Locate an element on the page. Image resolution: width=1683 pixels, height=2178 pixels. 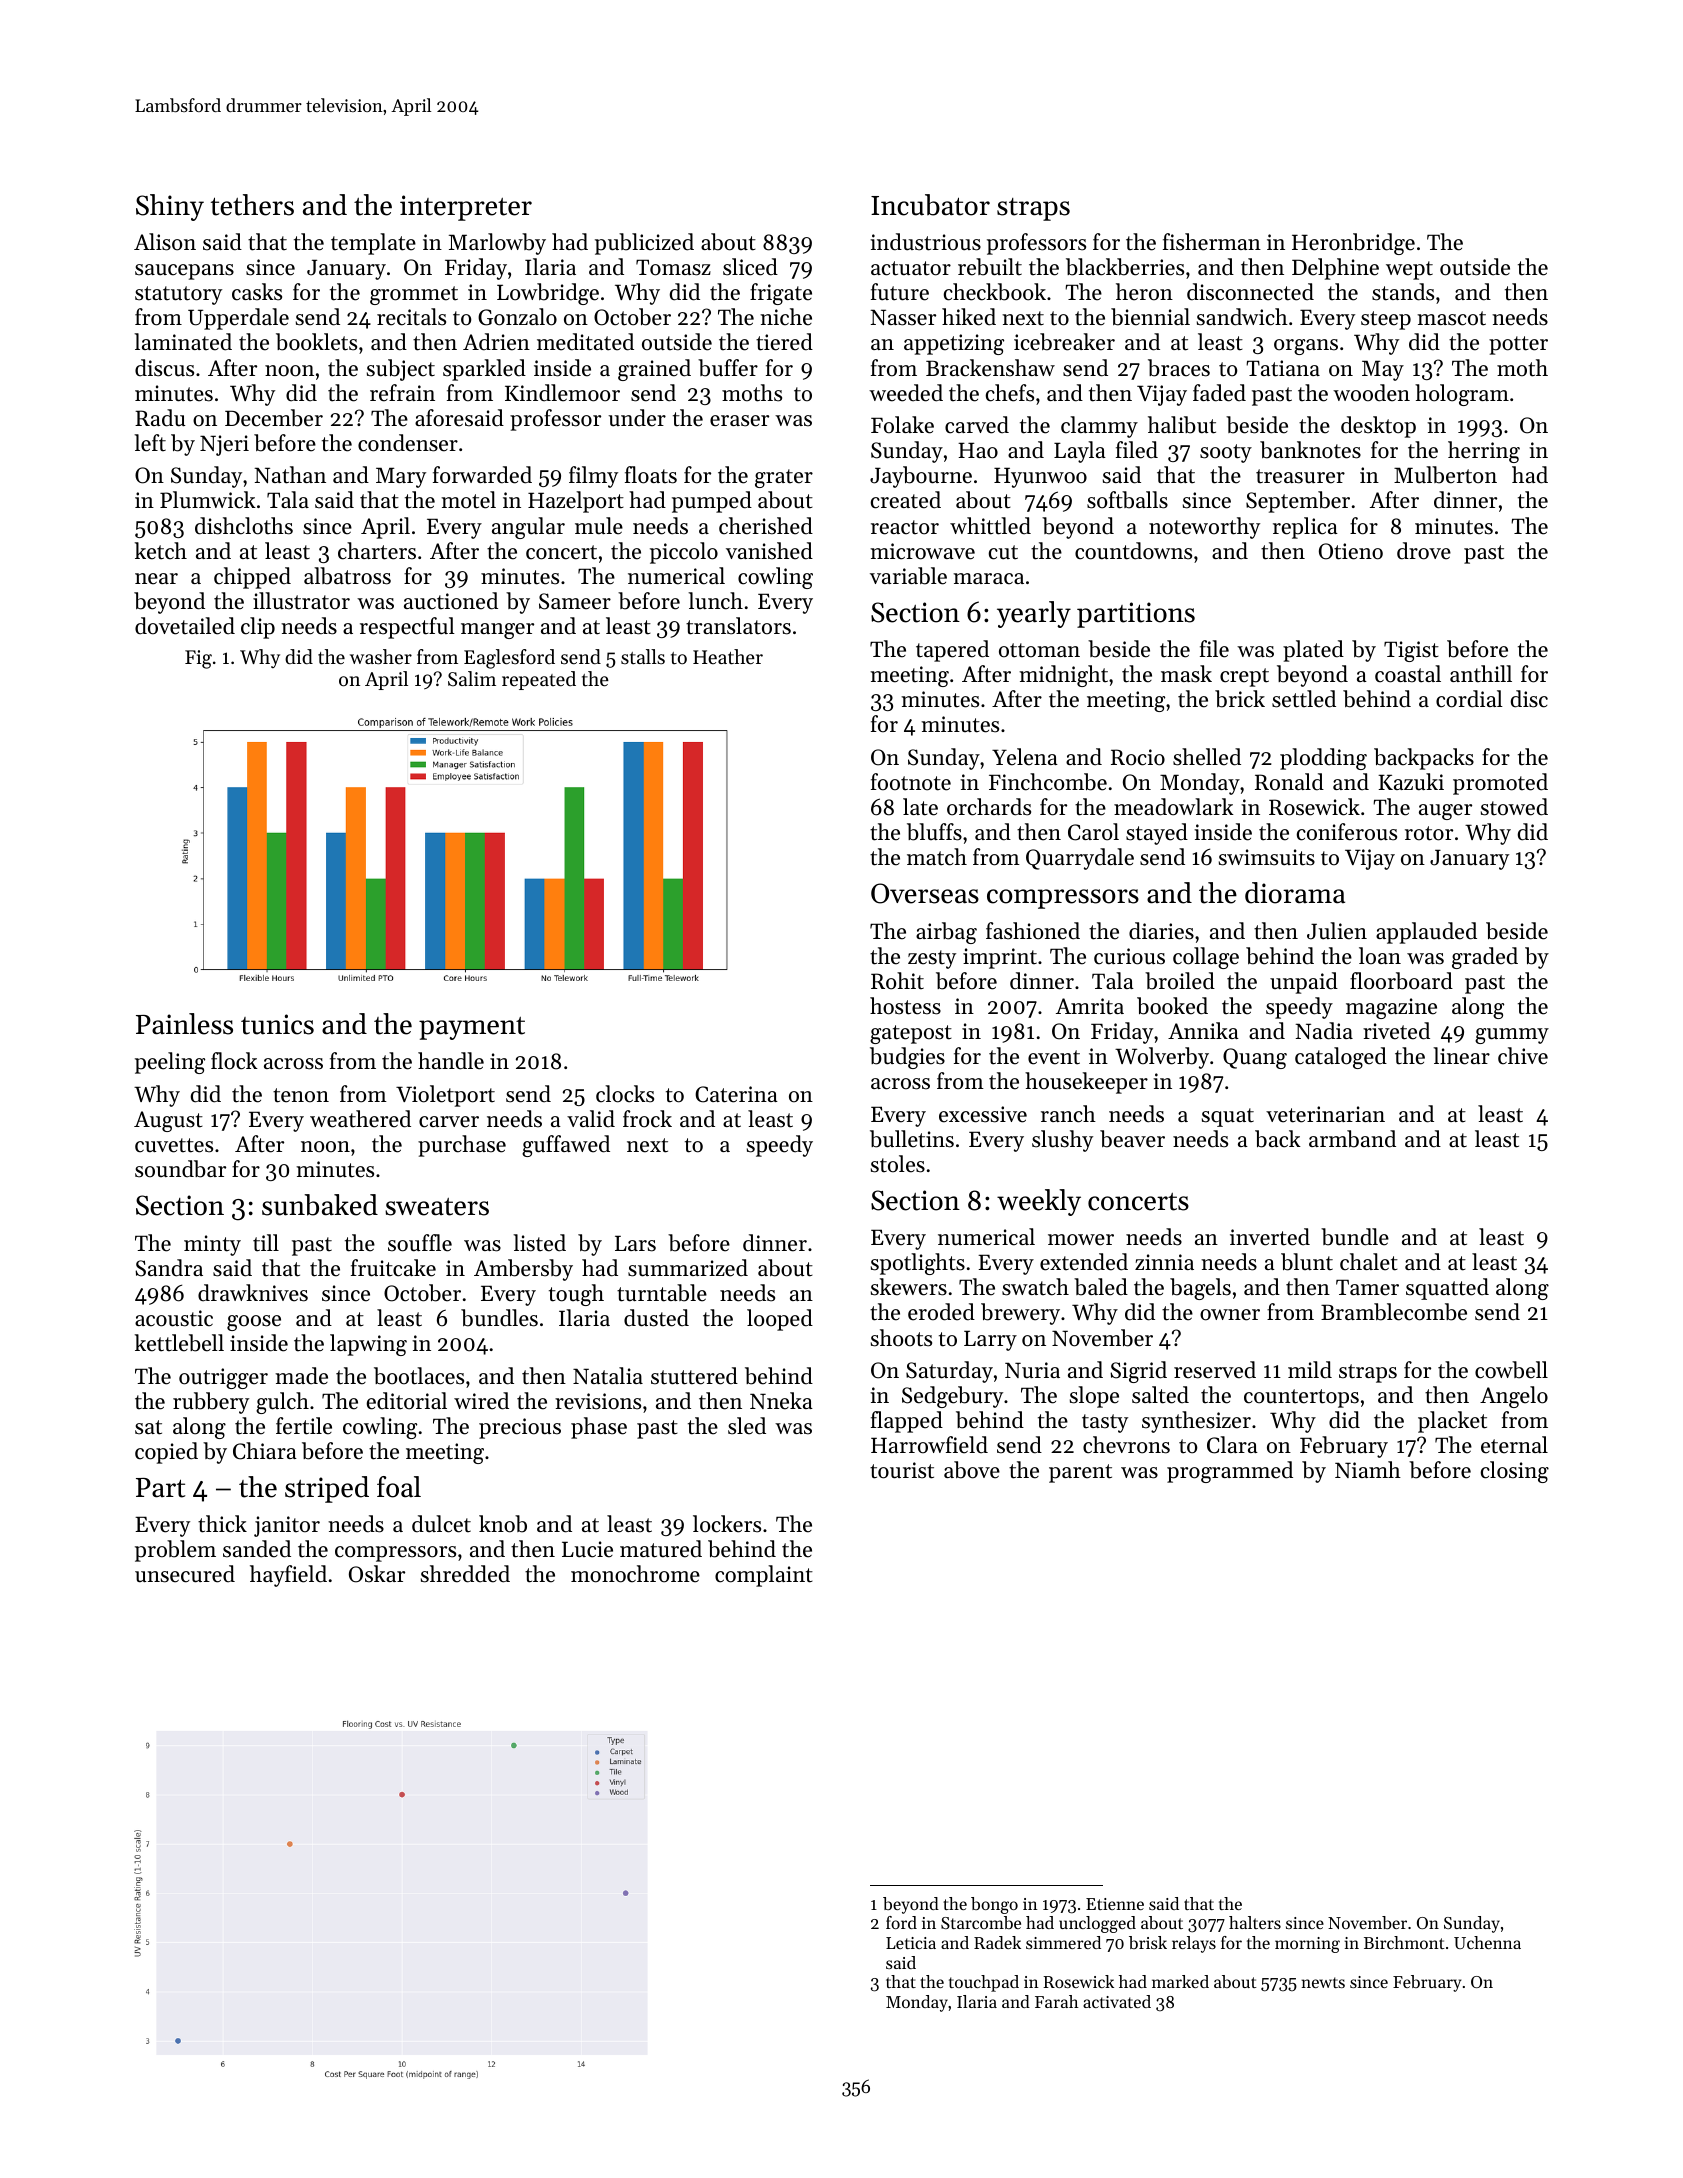
Leticia is located at coordinates (911, 1943).
